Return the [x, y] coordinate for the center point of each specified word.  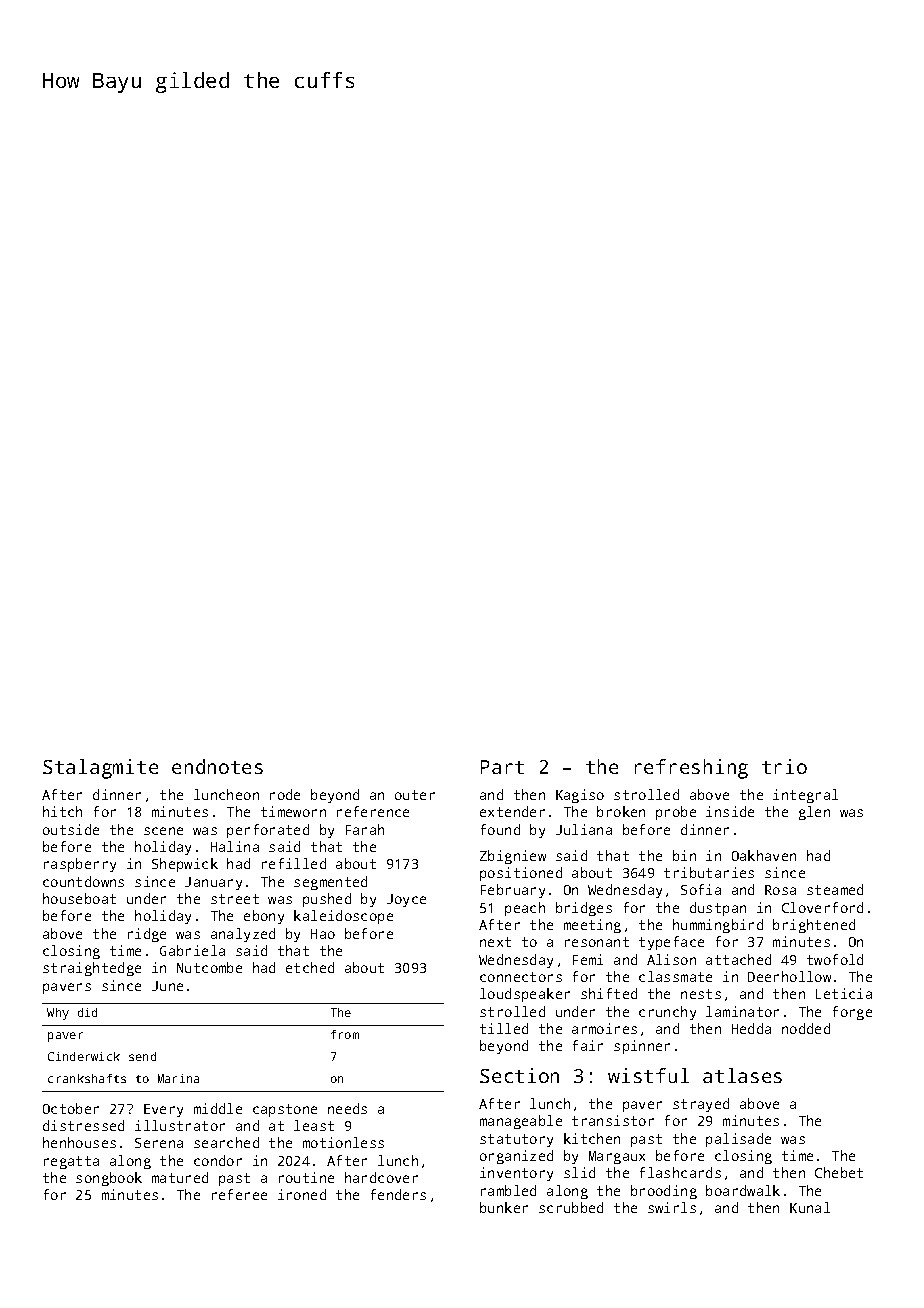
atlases [742, 1075]
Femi [588, 959]
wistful [648, 1075]
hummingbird [718, 926]
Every [163, 1110]
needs [347, 1108]
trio [784, 766]
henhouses [79, 1142]
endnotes [217, 766]
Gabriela [192, 950]
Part [502, 767]
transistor [613, 1120]
